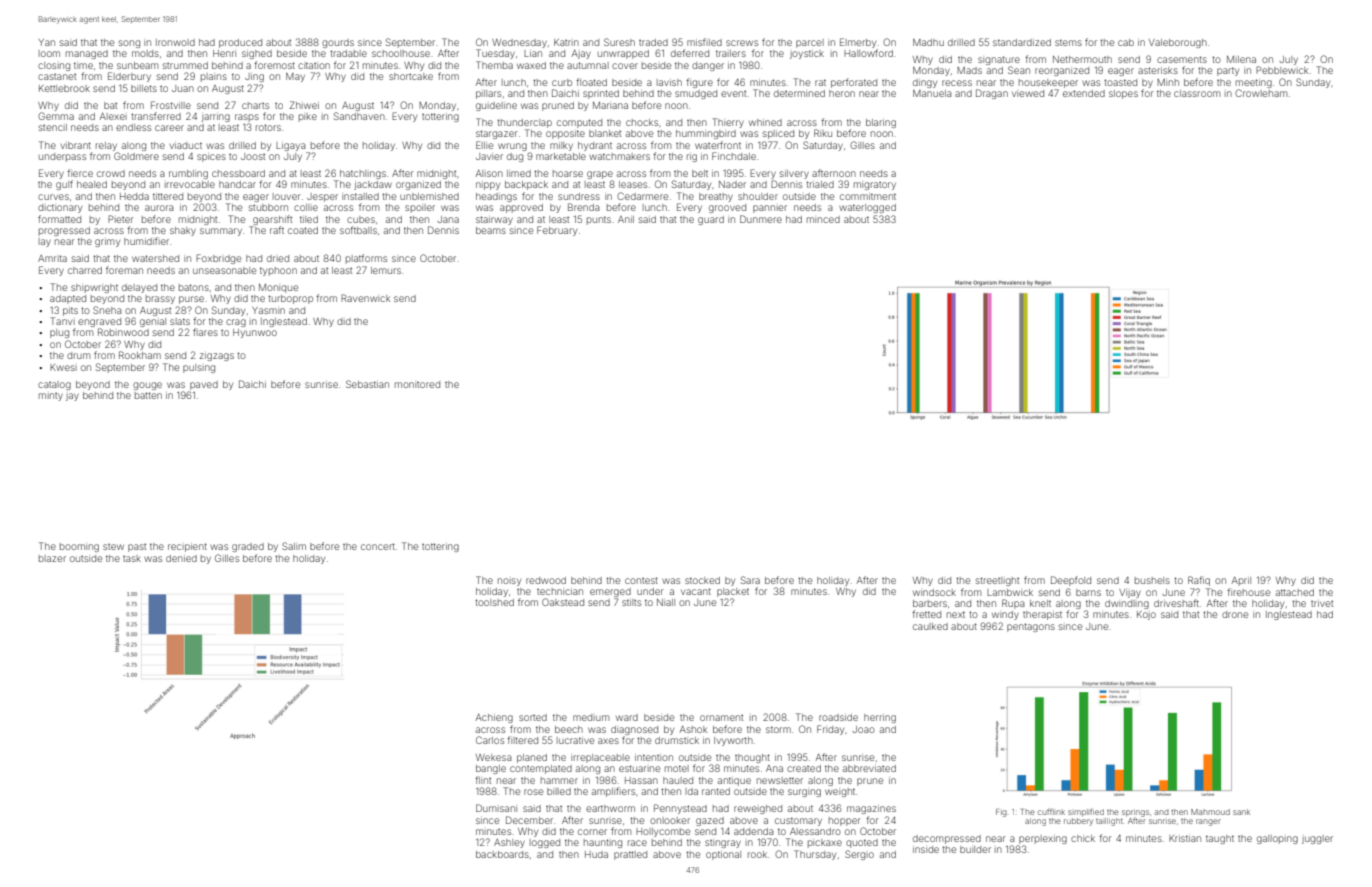 This screenshot has width=1372, height=887. I want to click on Salim, so click(294, 546).
